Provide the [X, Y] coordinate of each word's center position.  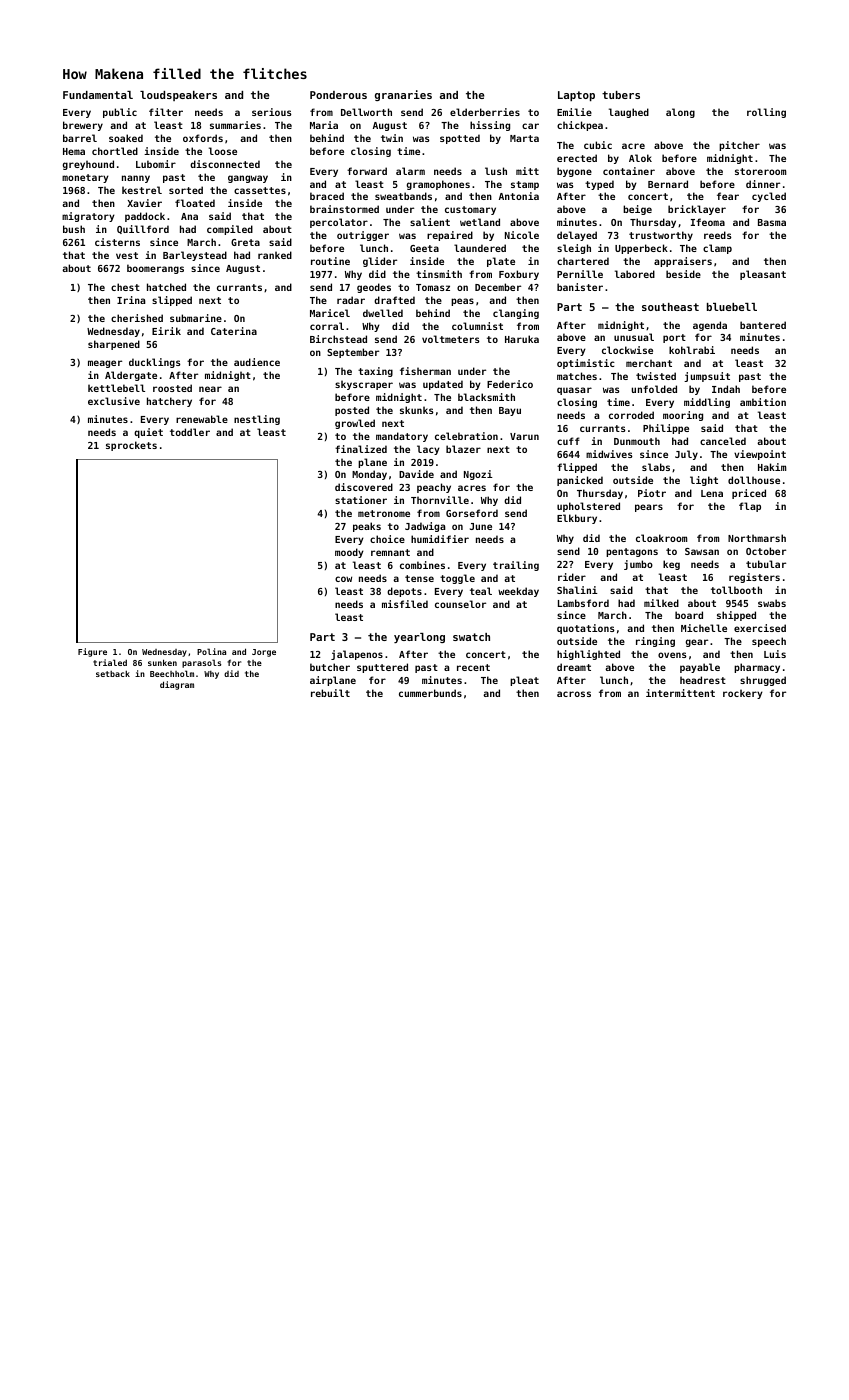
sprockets [131, 446]
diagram [177, 685]
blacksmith [486, 397]
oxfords [203, 138]
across [574, 694]
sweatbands [403, 196]
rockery [743, 694]
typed [599, 185]
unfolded [654, 389]
